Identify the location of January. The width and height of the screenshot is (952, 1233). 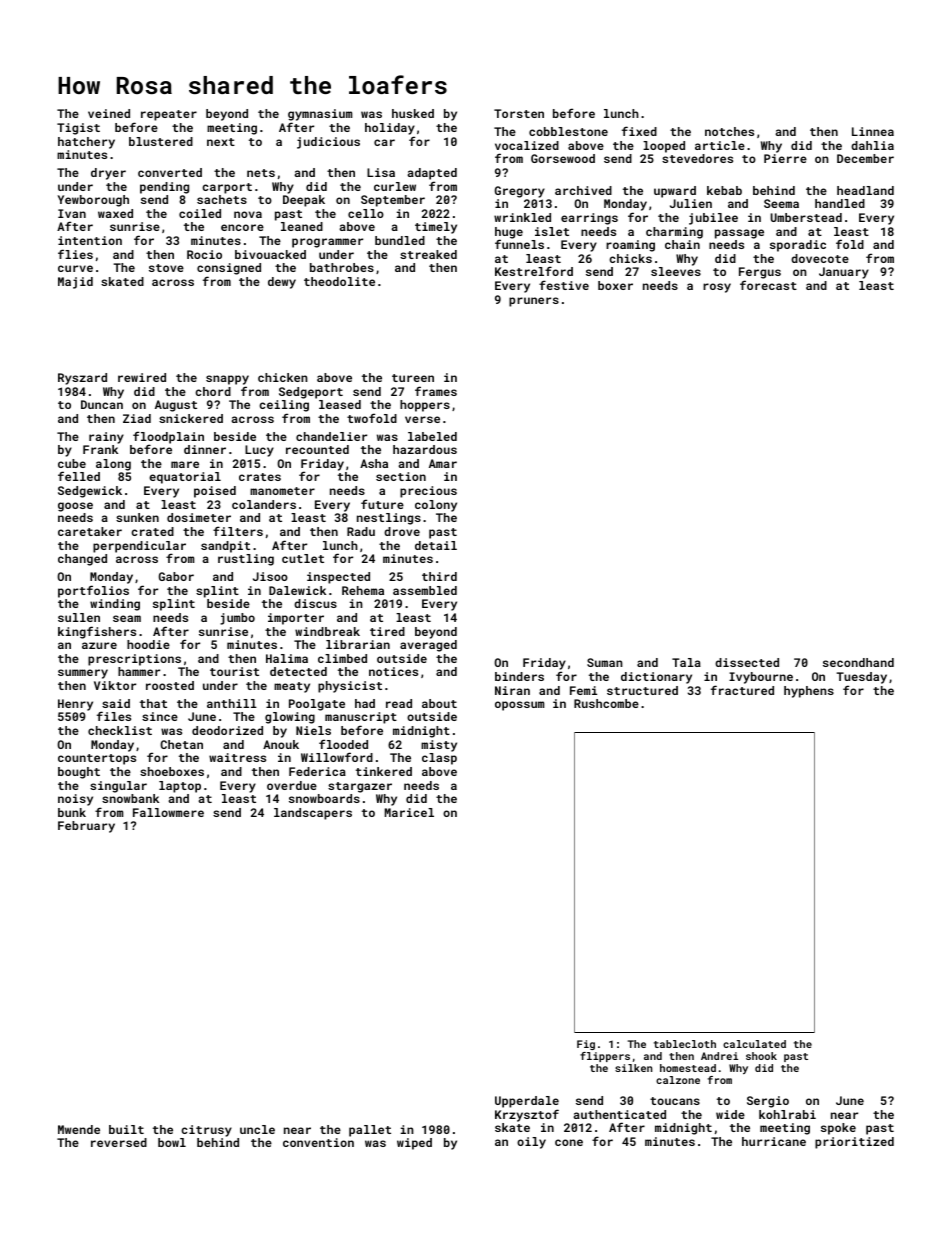
(844, 273).
